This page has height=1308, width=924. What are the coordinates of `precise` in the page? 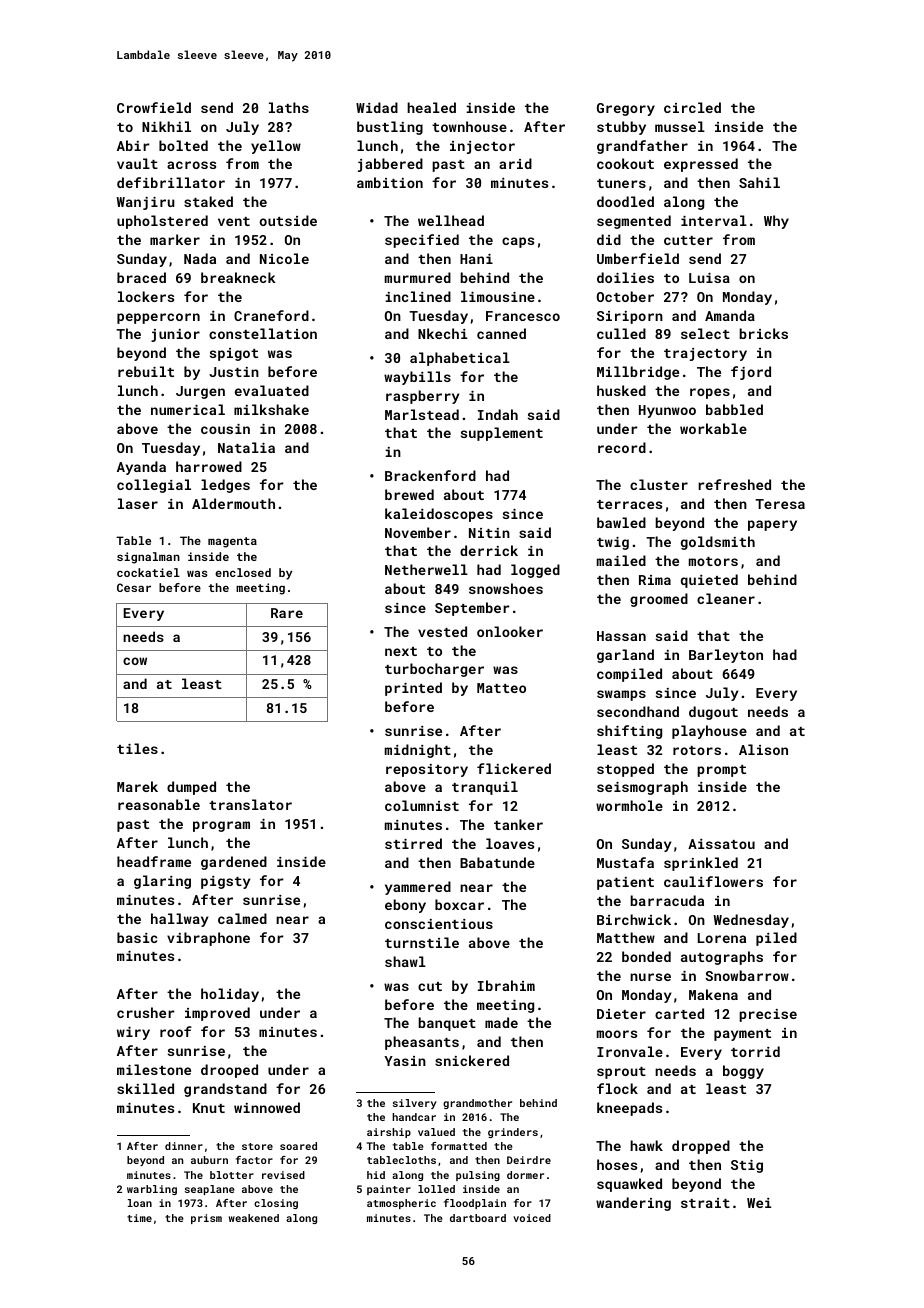 It's located at (768, 1015).
